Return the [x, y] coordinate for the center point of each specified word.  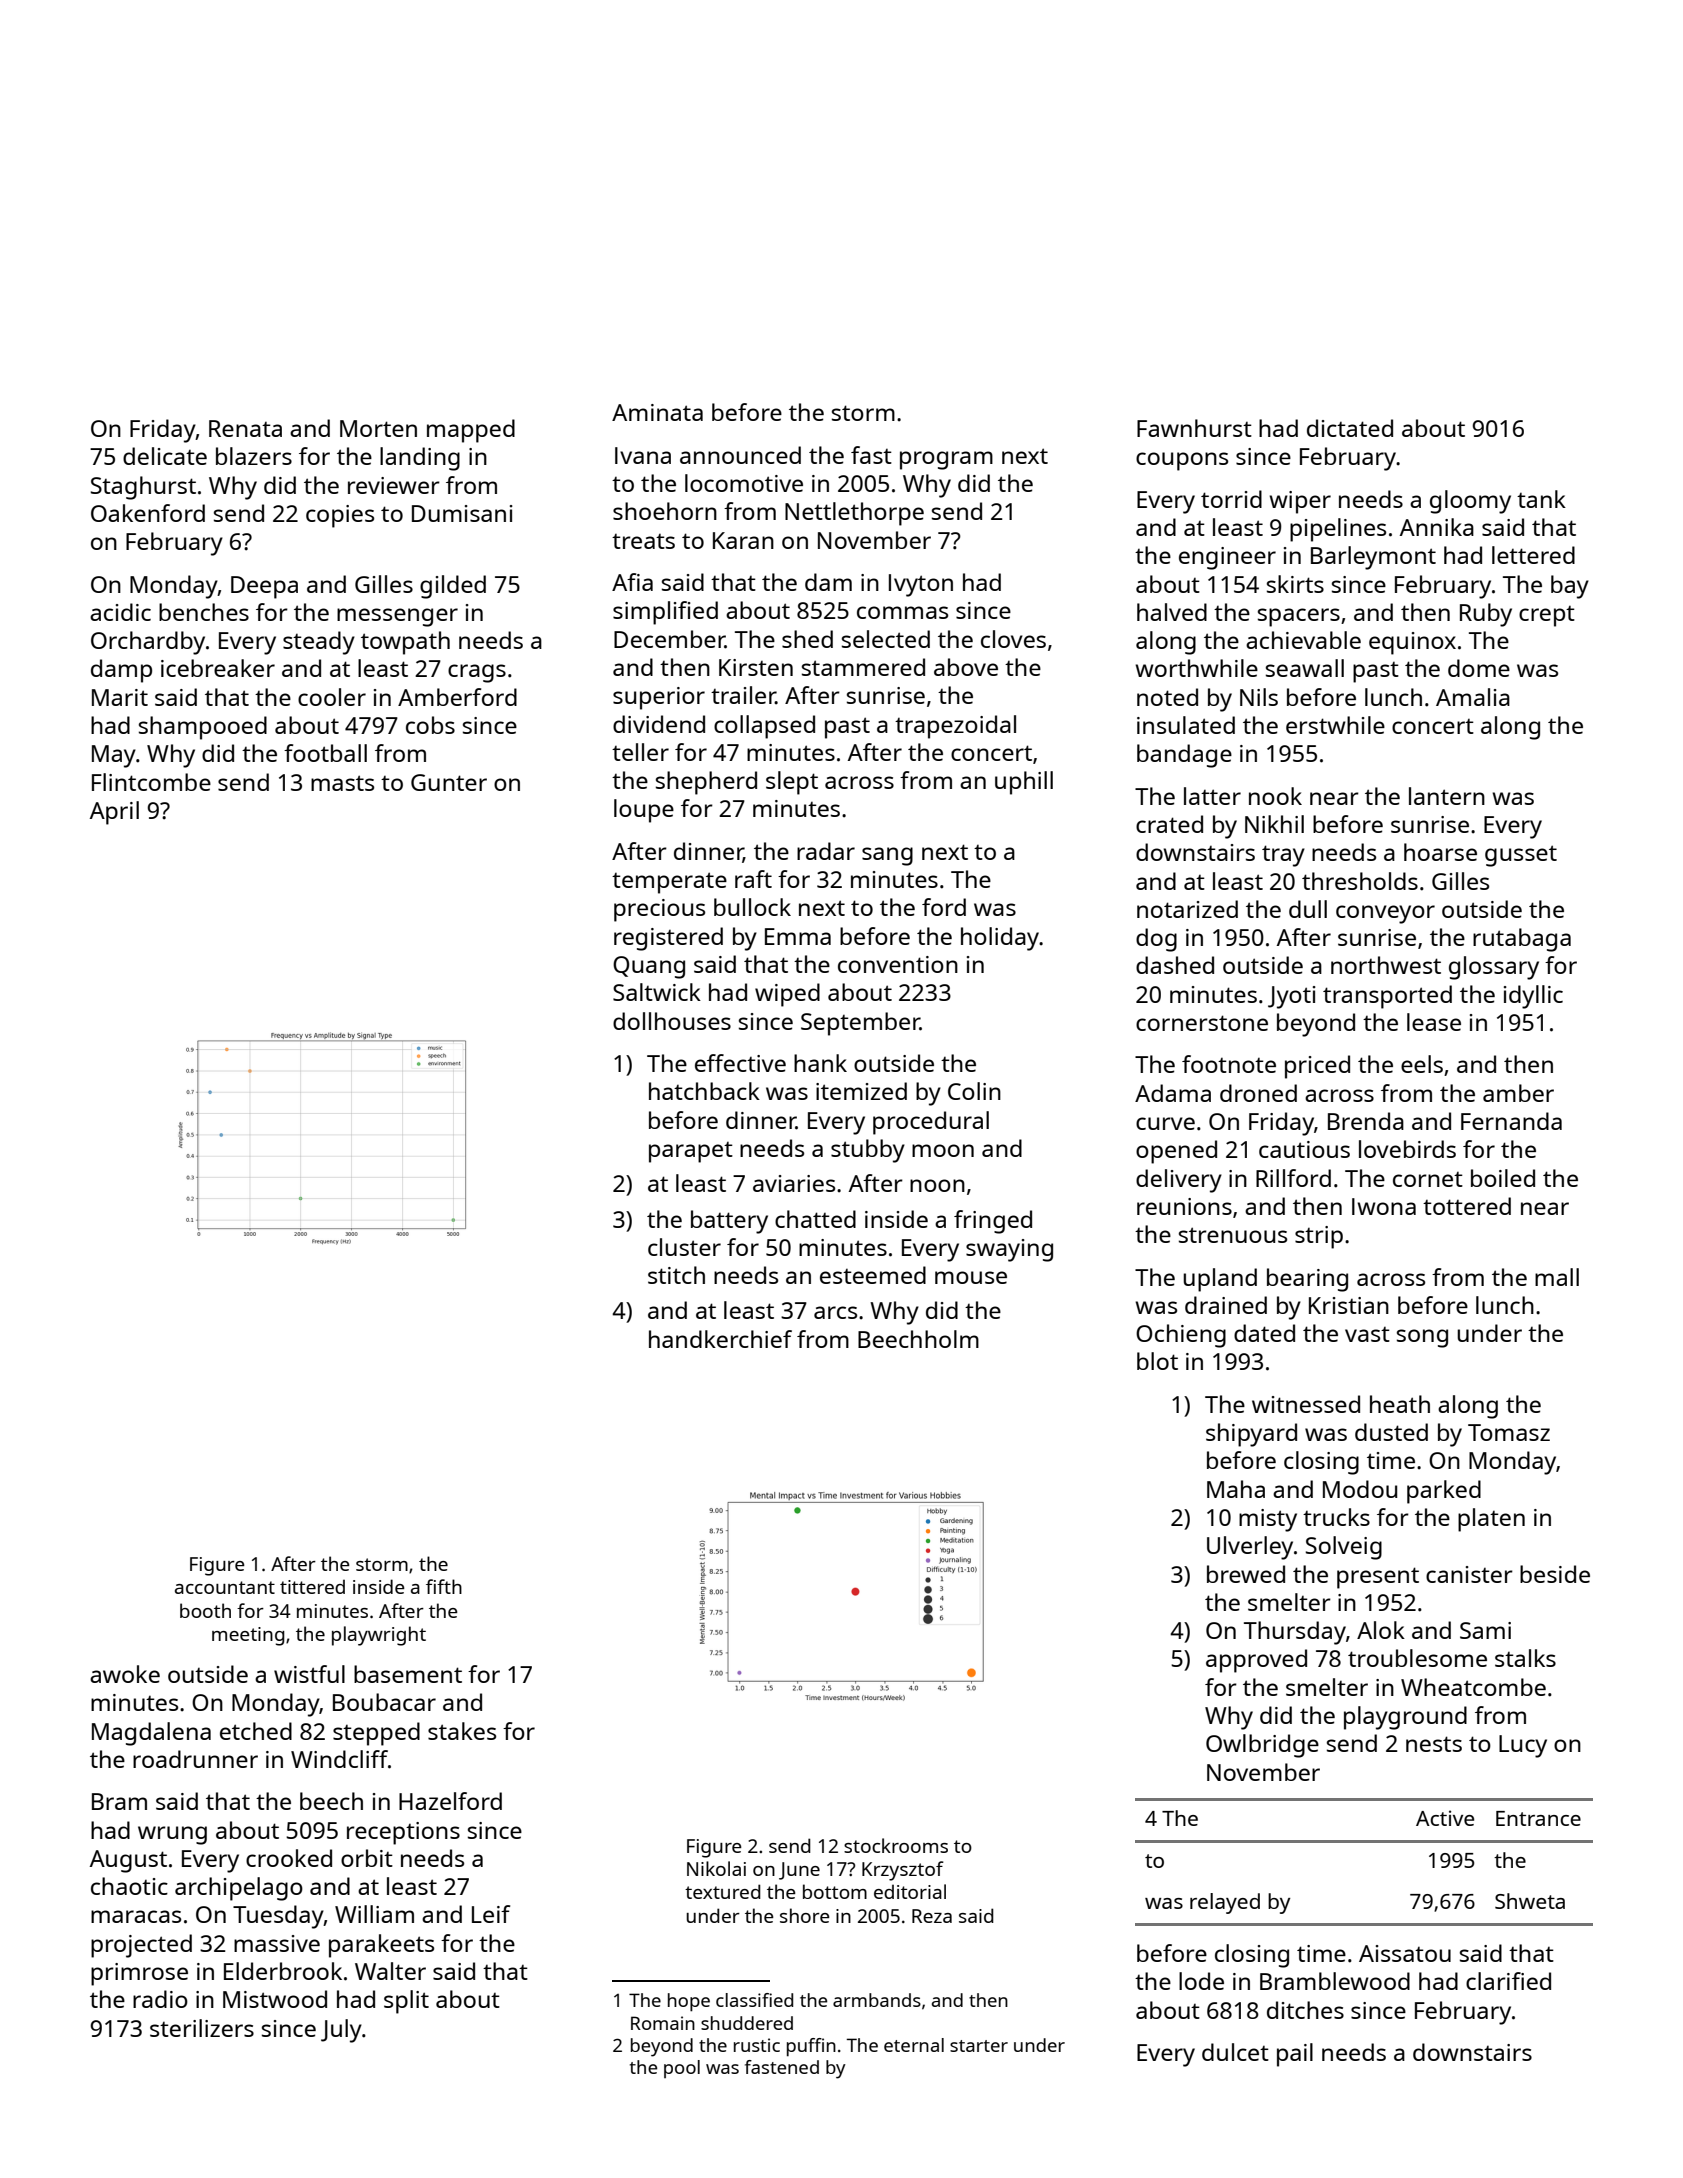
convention [898, 964]
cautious [1304, 1149]
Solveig [1344, 1548]
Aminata [657, 412]
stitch [676, 1275]
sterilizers [202, 2028]
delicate [165, 456]
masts [342, 783]
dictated [1350, 428]
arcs [835, 1312]
